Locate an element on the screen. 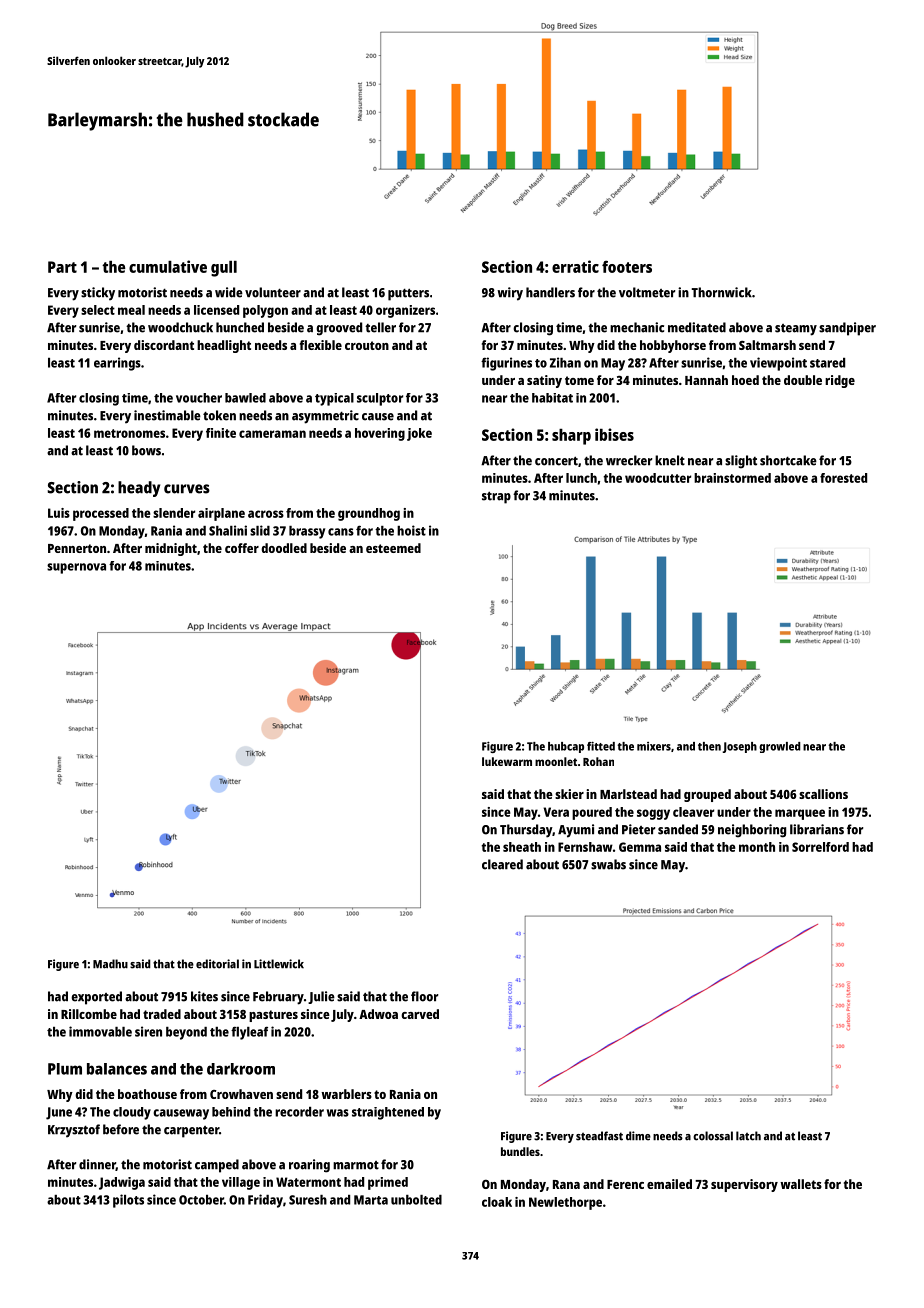 The image size is (924, 1308). Luis is located at coordinates (59, 513).
